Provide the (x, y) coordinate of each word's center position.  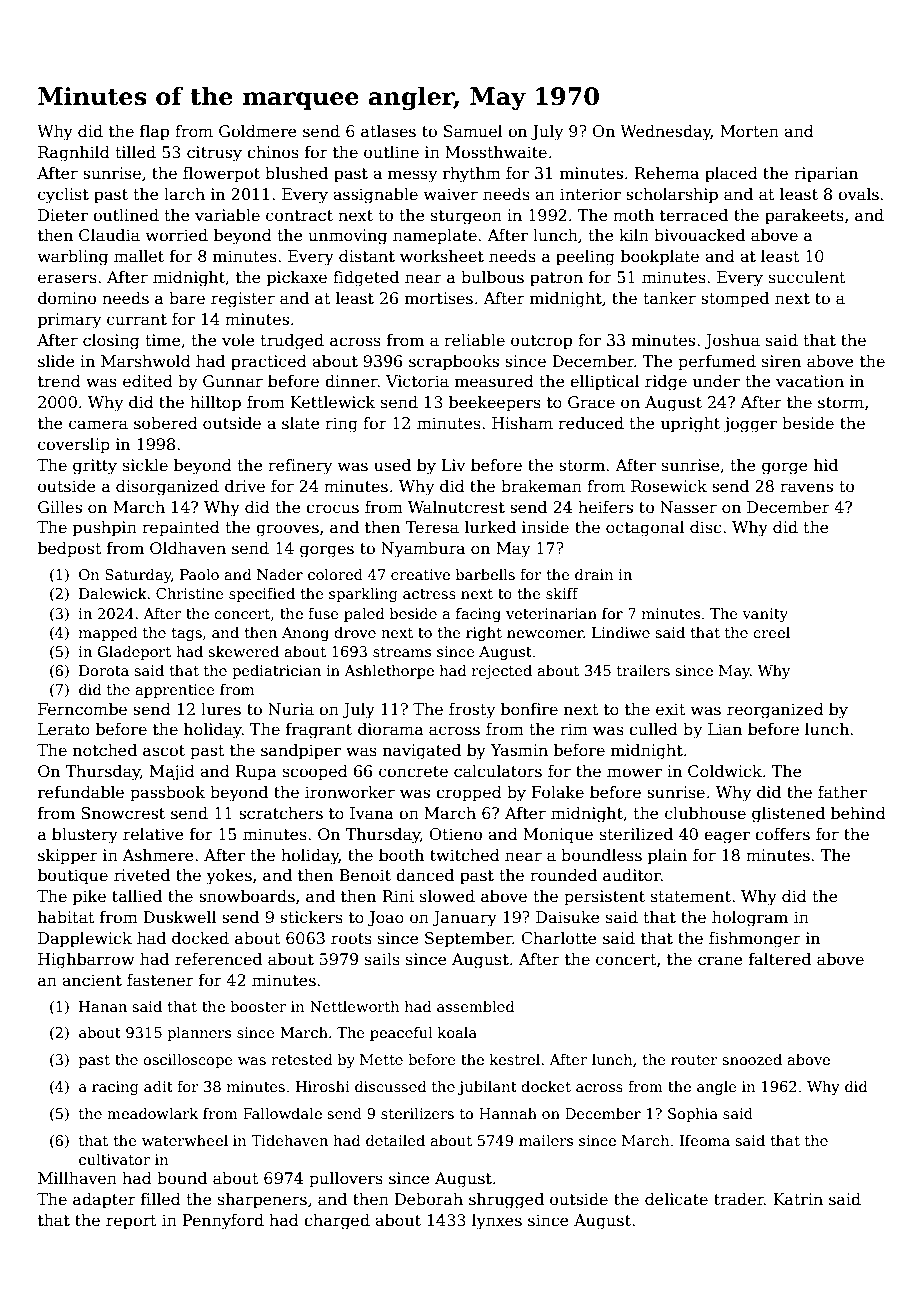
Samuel (473, 131)
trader (739, 1199)
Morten (749, 131)
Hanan (103, 1006)
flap (154, 133)
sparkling (363, 595)
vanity (765, 615)
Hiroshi (323, 1086)
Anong (305, 634)
